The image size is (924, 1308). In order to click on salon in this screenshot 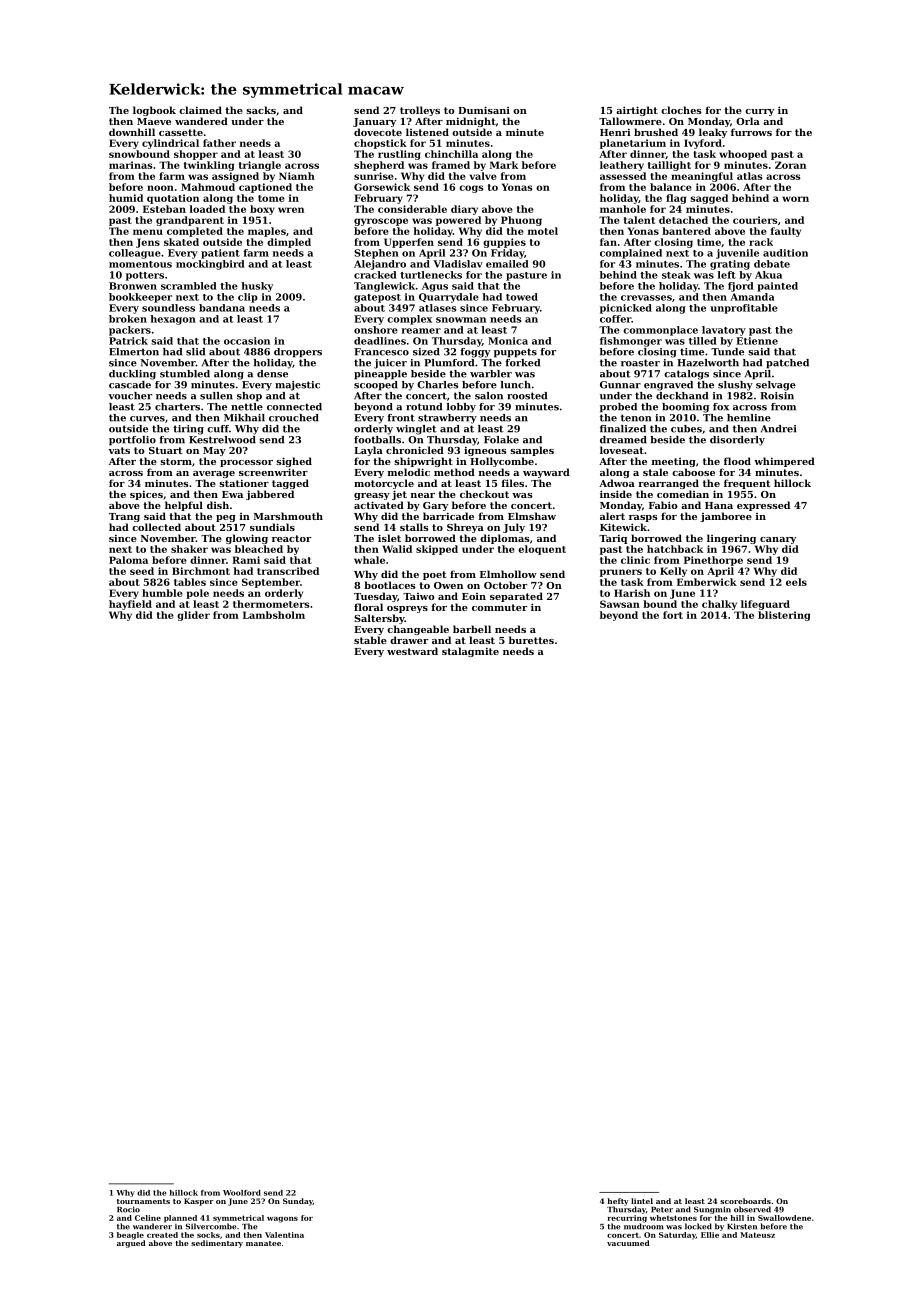, I will do `click(489, 396)`.
